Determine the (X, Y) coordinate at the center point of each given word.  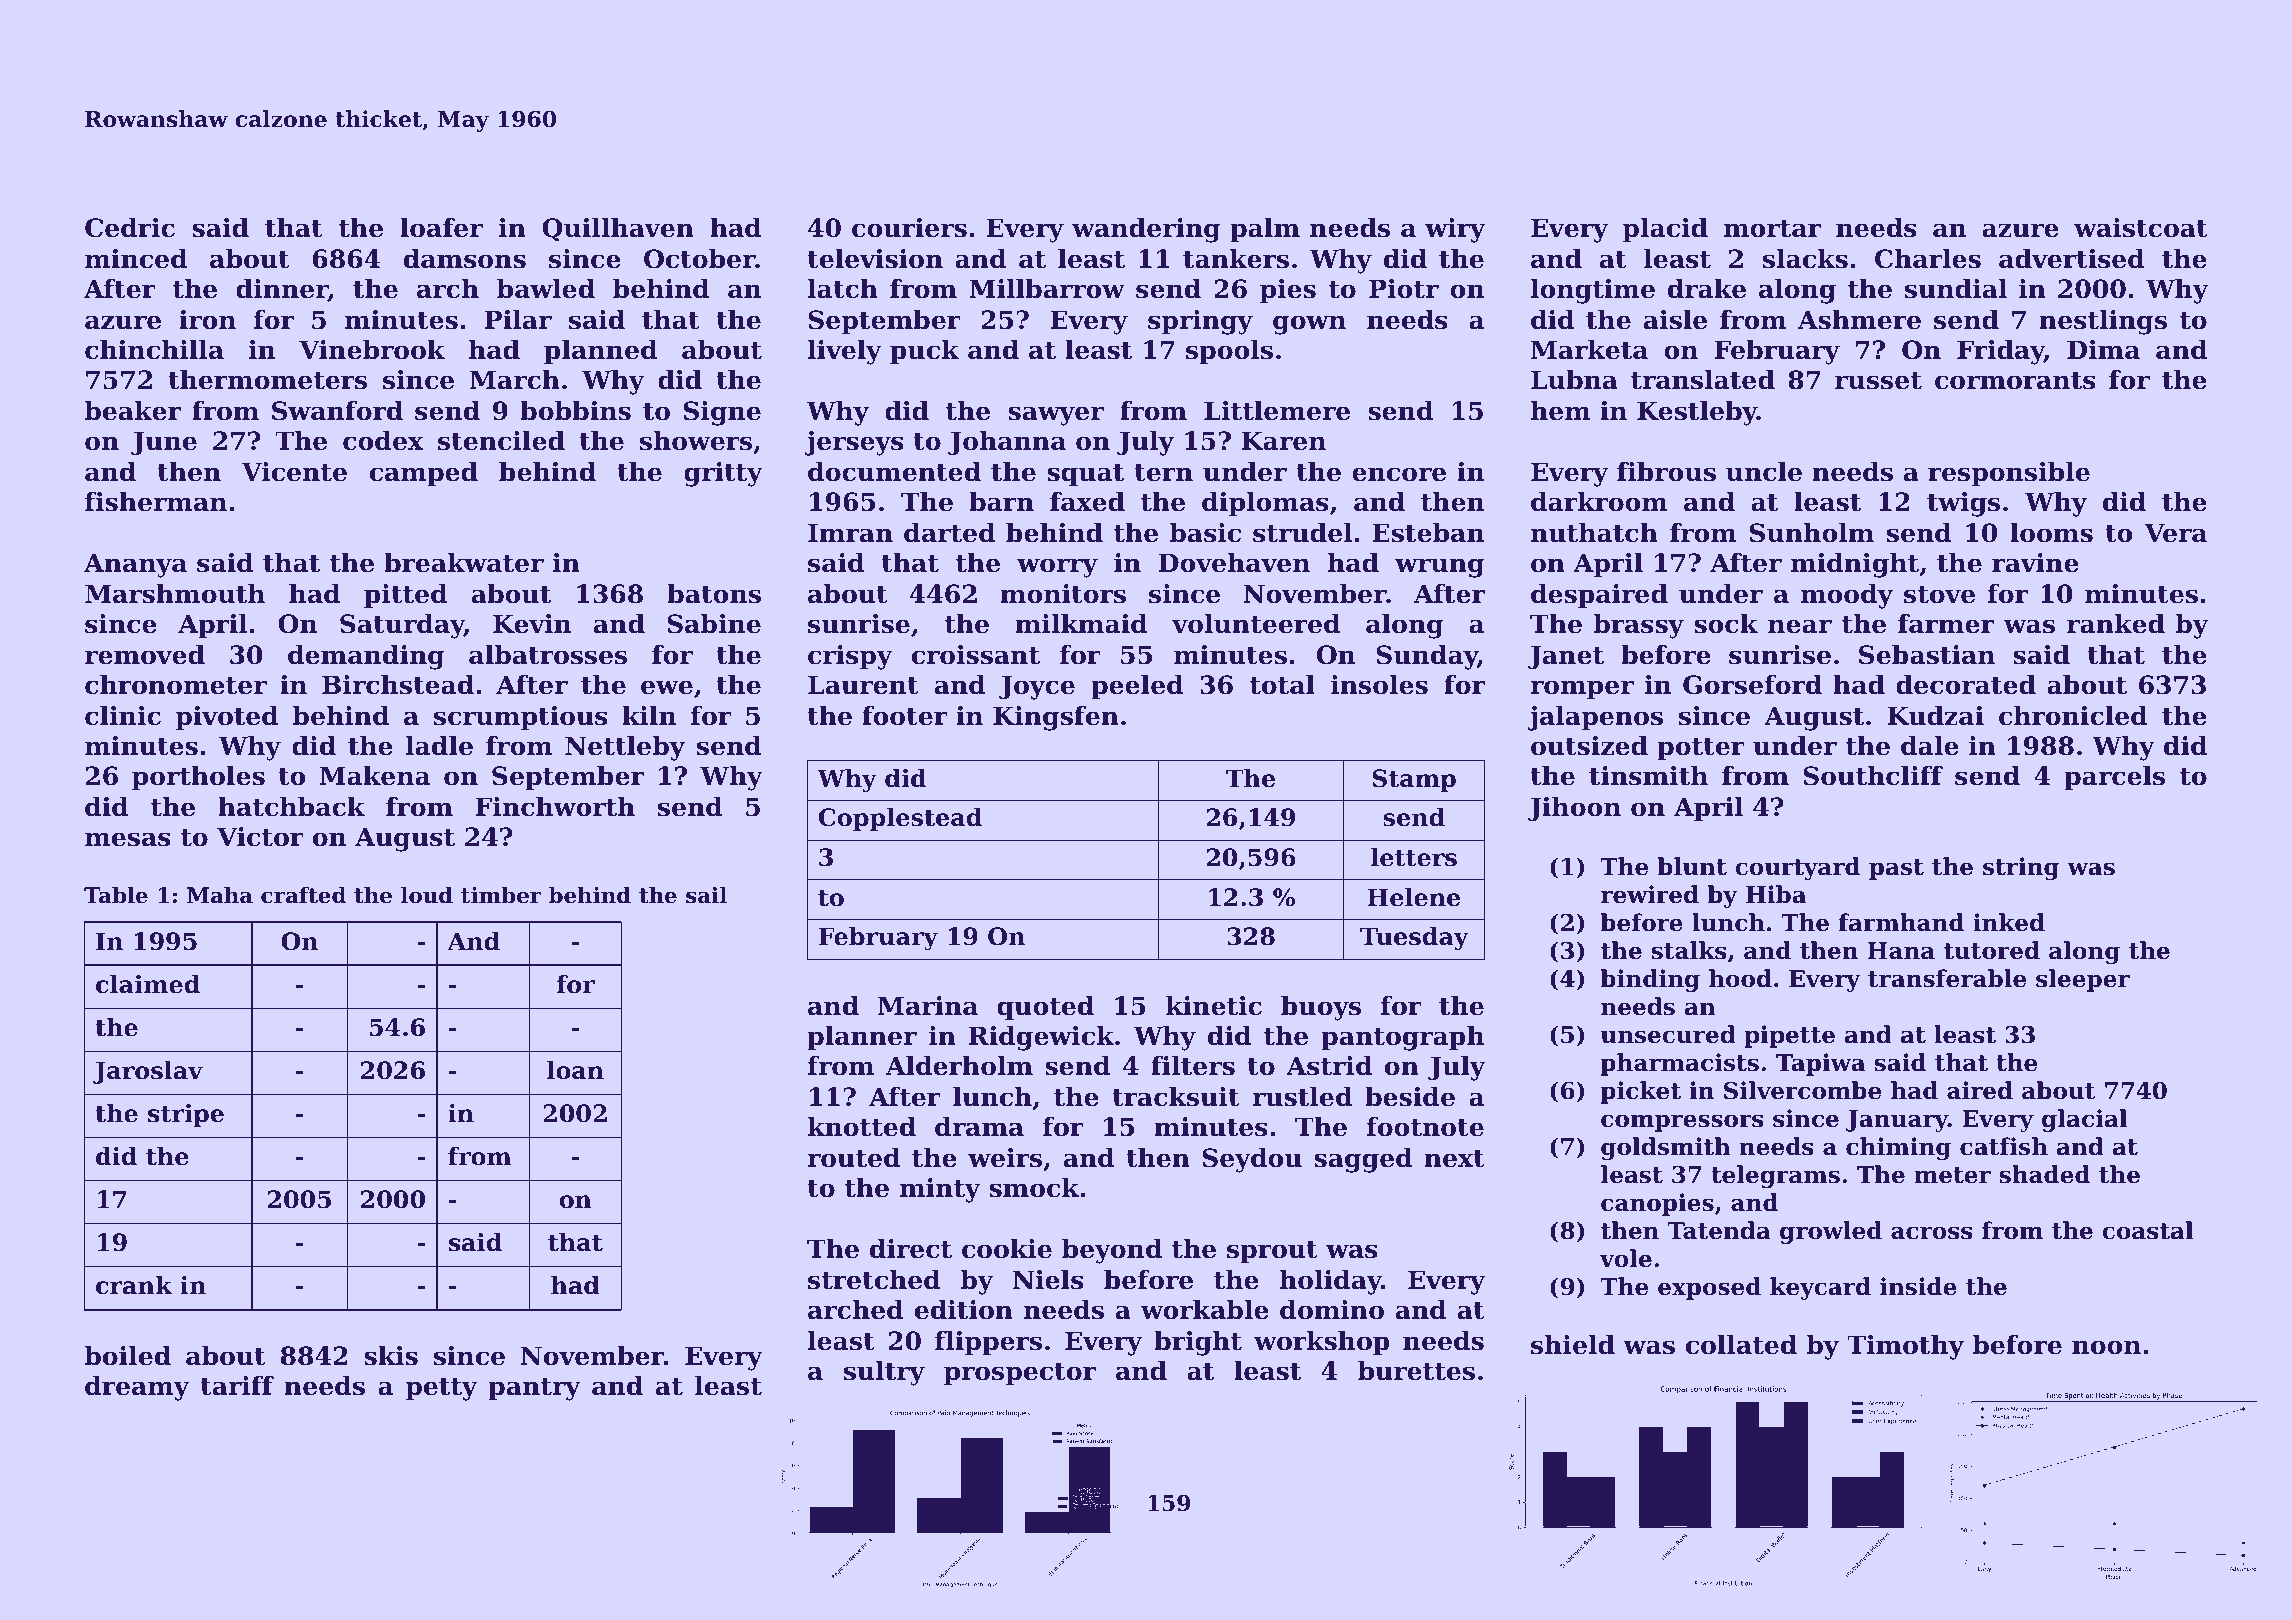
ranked (2116, 624)
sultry (884, 1373)
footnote (1425, 1127)
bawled (546, 289)
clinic (123, 716)
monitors (1063, 594)
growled (1831, 1232)
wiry (1455, 230)
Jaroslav (148, 1072)
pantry (534, 1389)
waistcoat (2141, 228)
